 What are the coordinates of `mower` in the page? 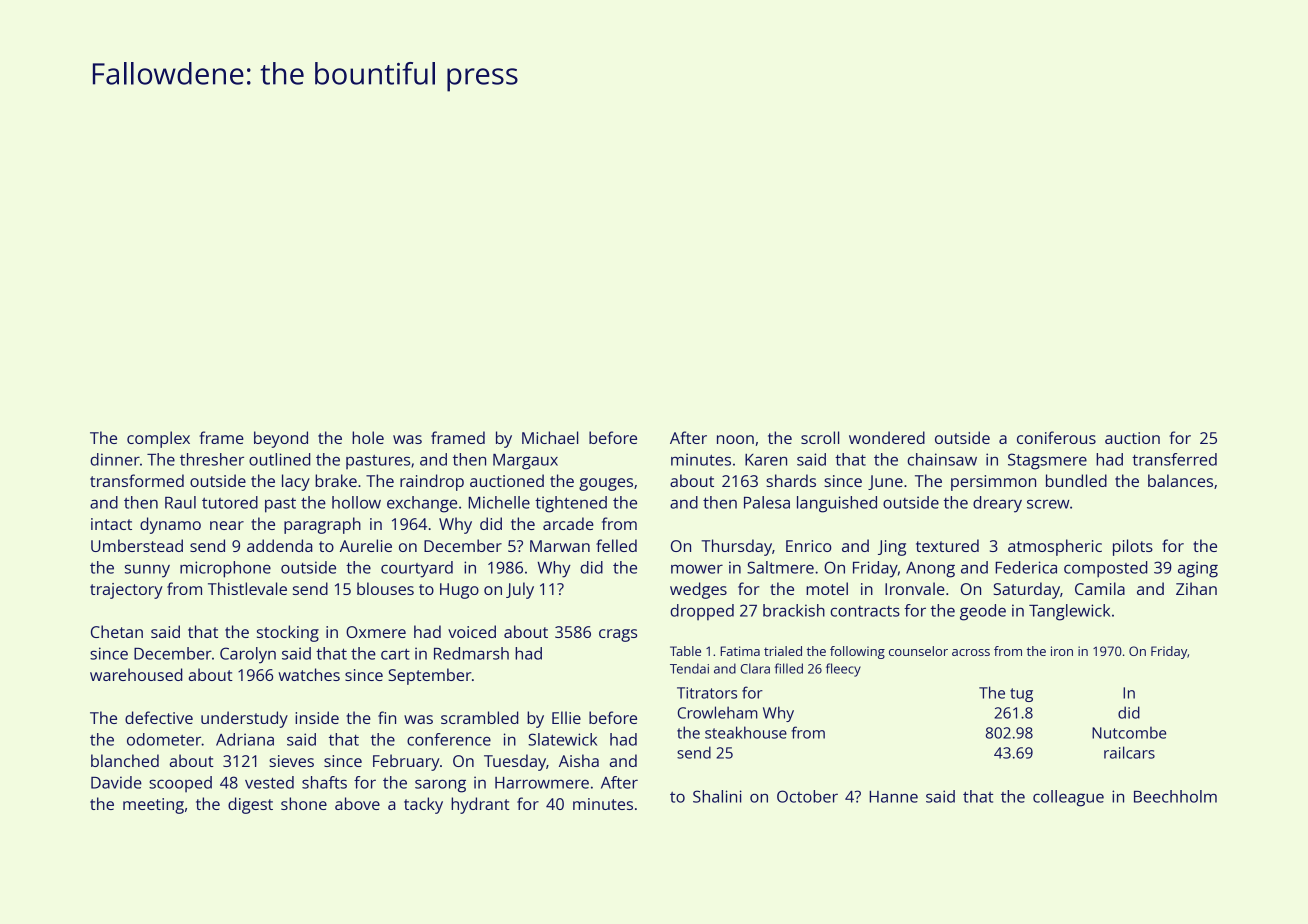 It's located at (697, 569).
